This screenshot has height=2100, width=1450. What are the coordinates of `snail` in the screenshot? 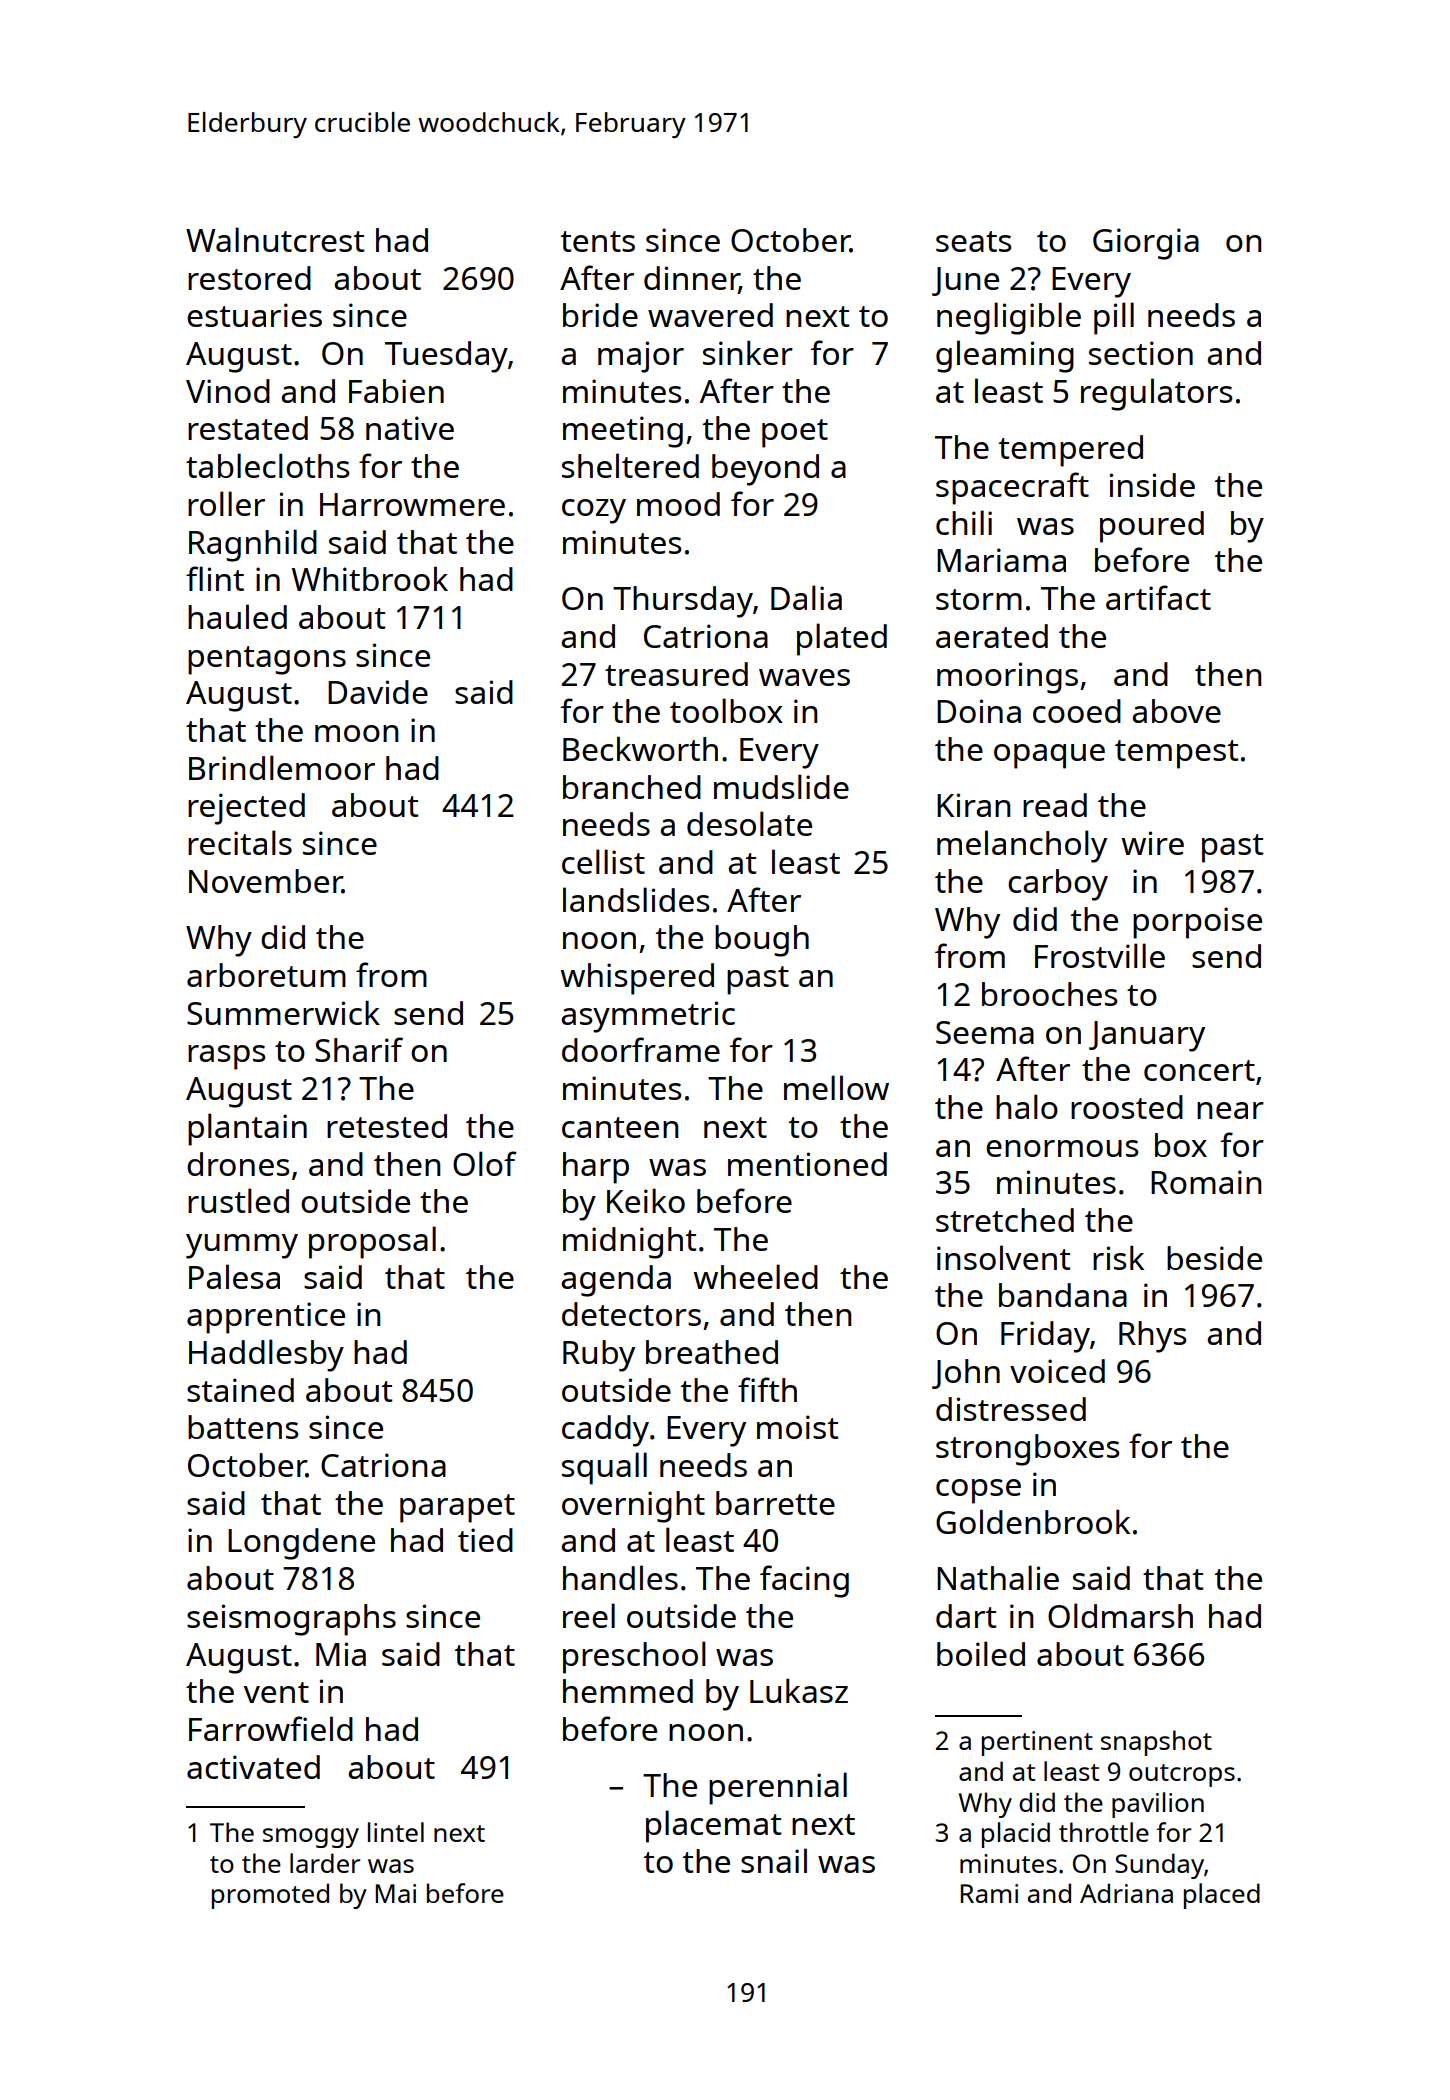 It's located at (774, 1860).
